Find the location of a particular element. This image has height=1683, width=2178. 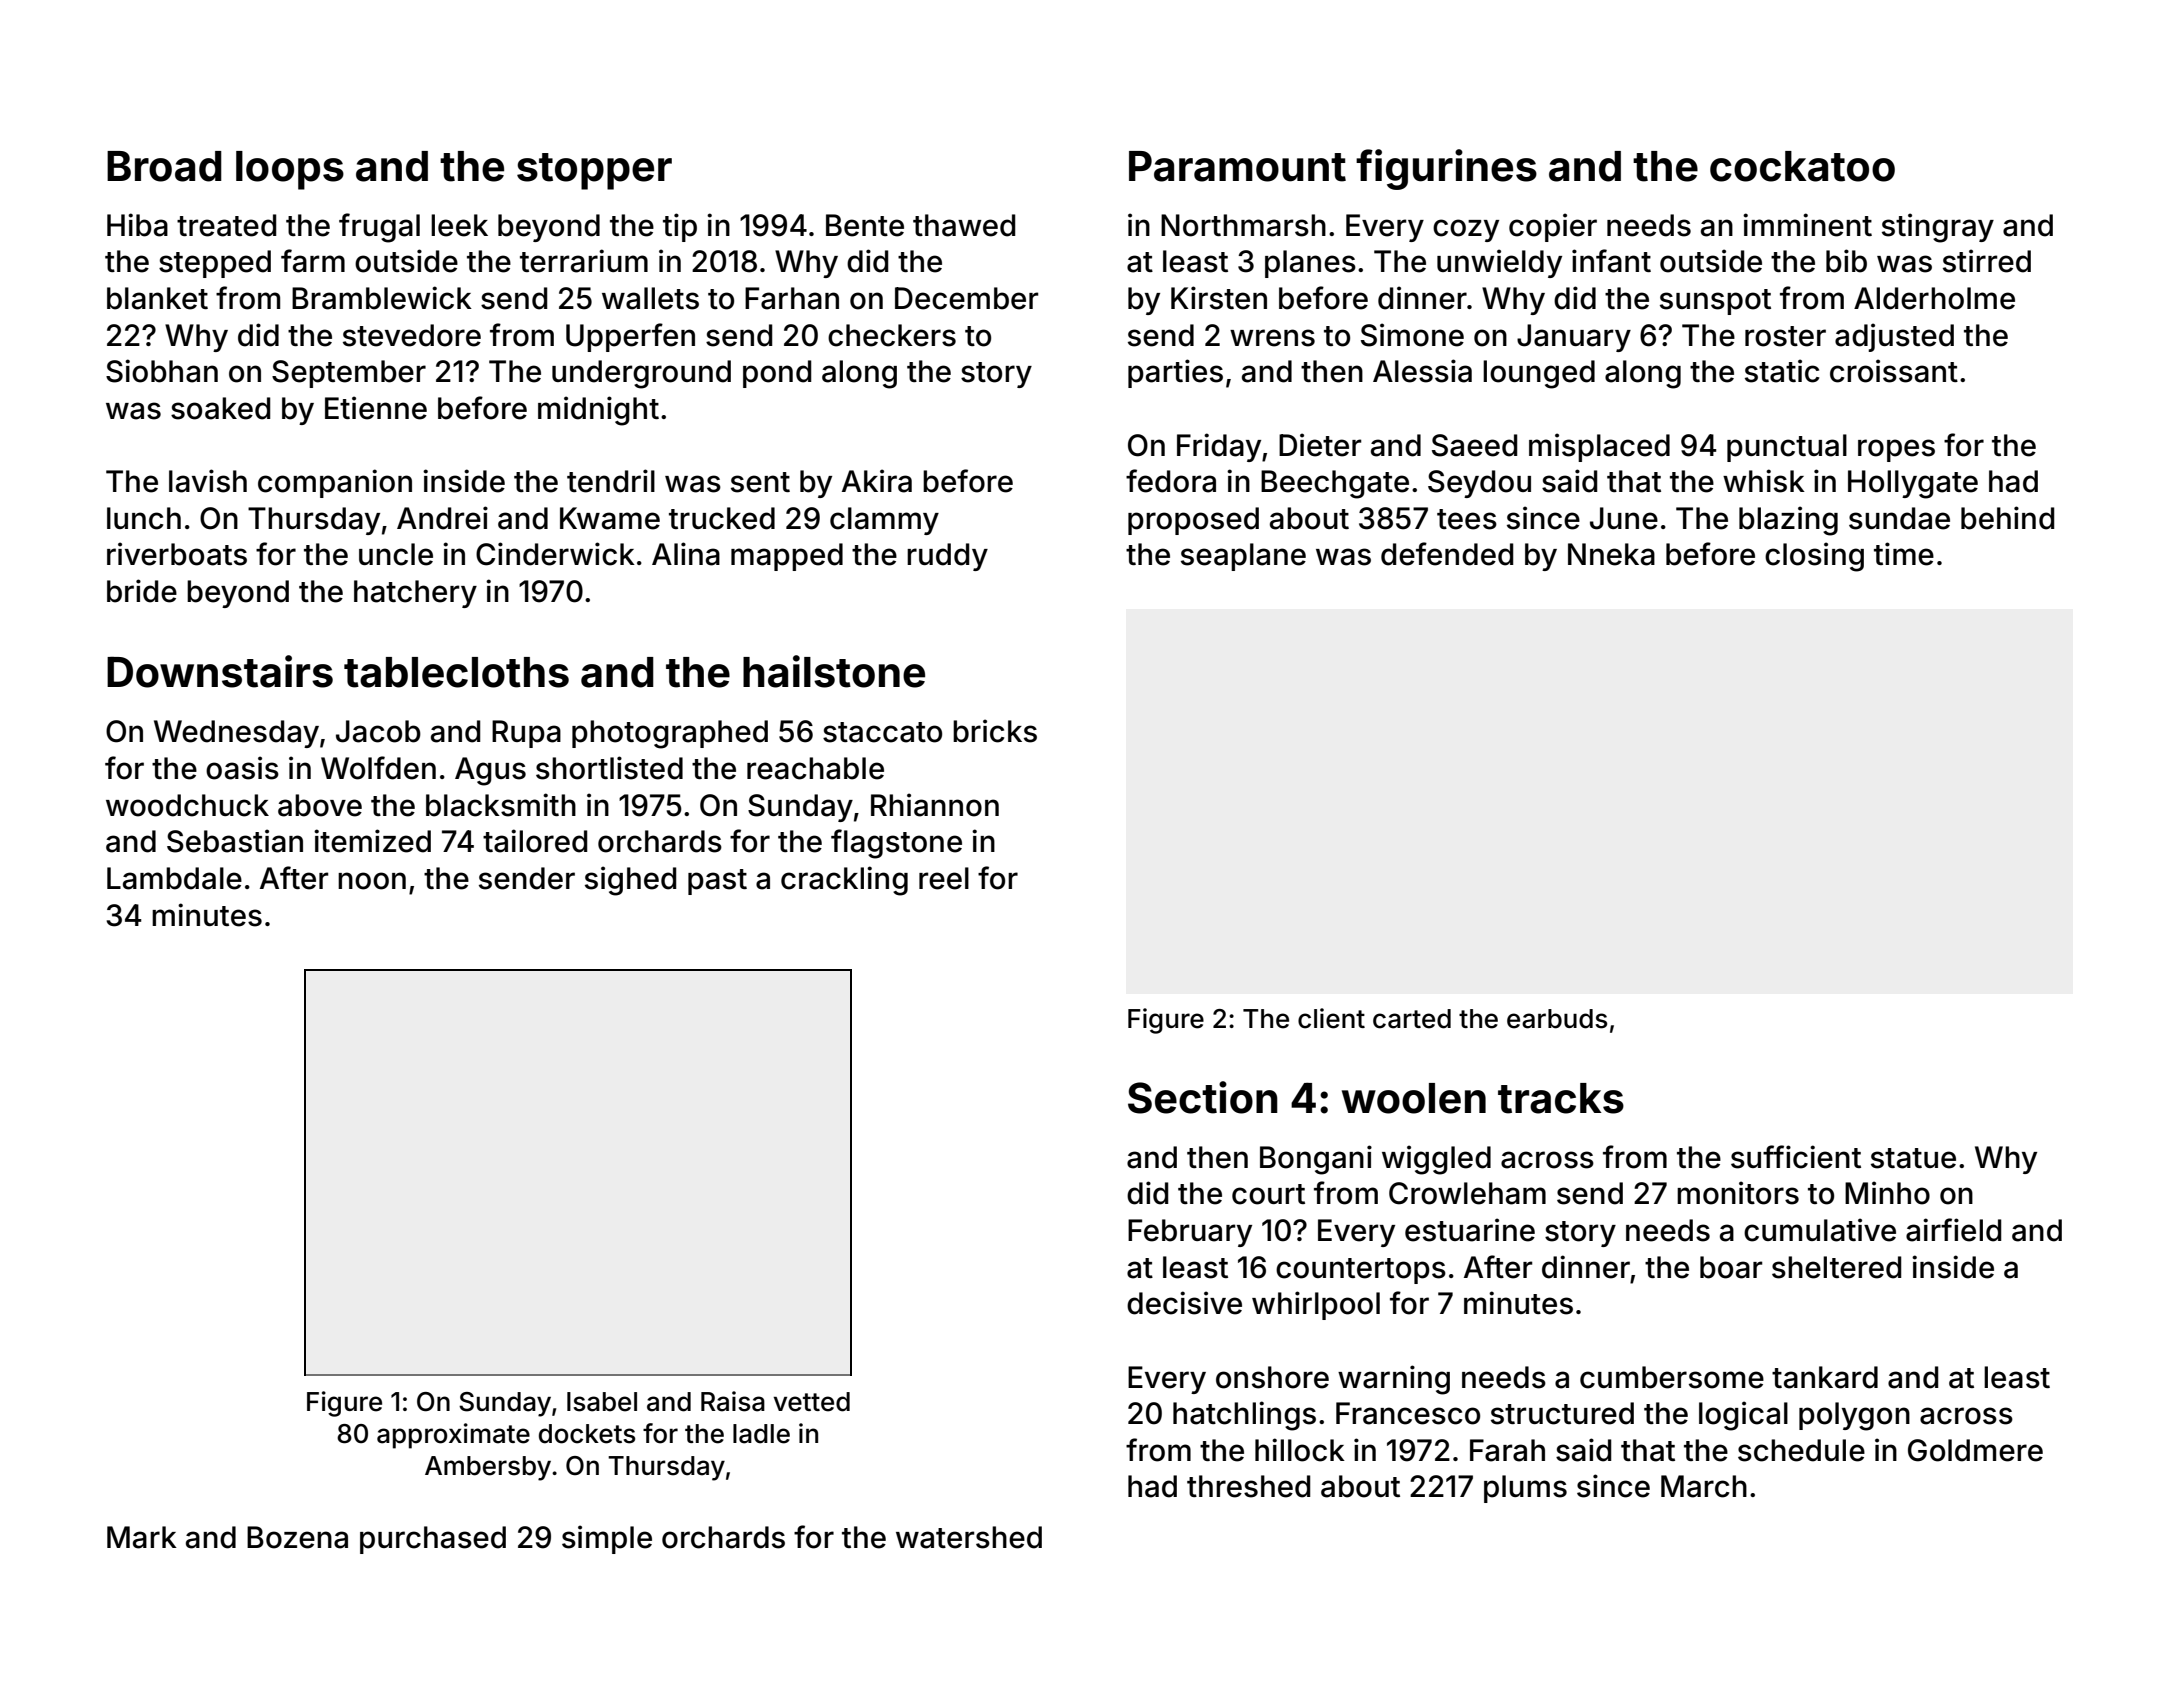

Mark is located at coordinates (142, 1537).
